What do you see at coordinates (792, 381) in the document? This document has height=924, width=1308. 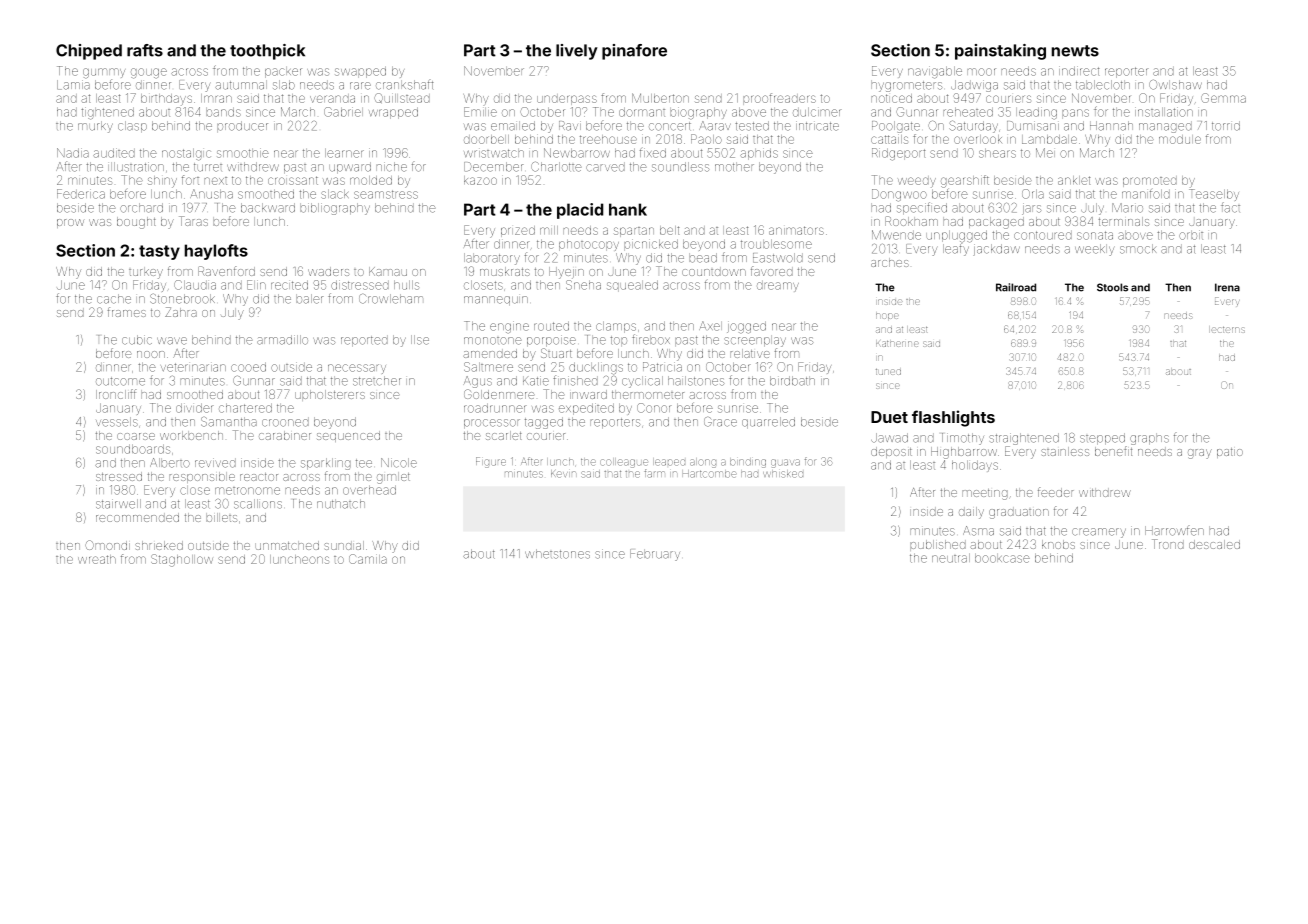 I see `birdbath` at bounding box center [792, 381].
